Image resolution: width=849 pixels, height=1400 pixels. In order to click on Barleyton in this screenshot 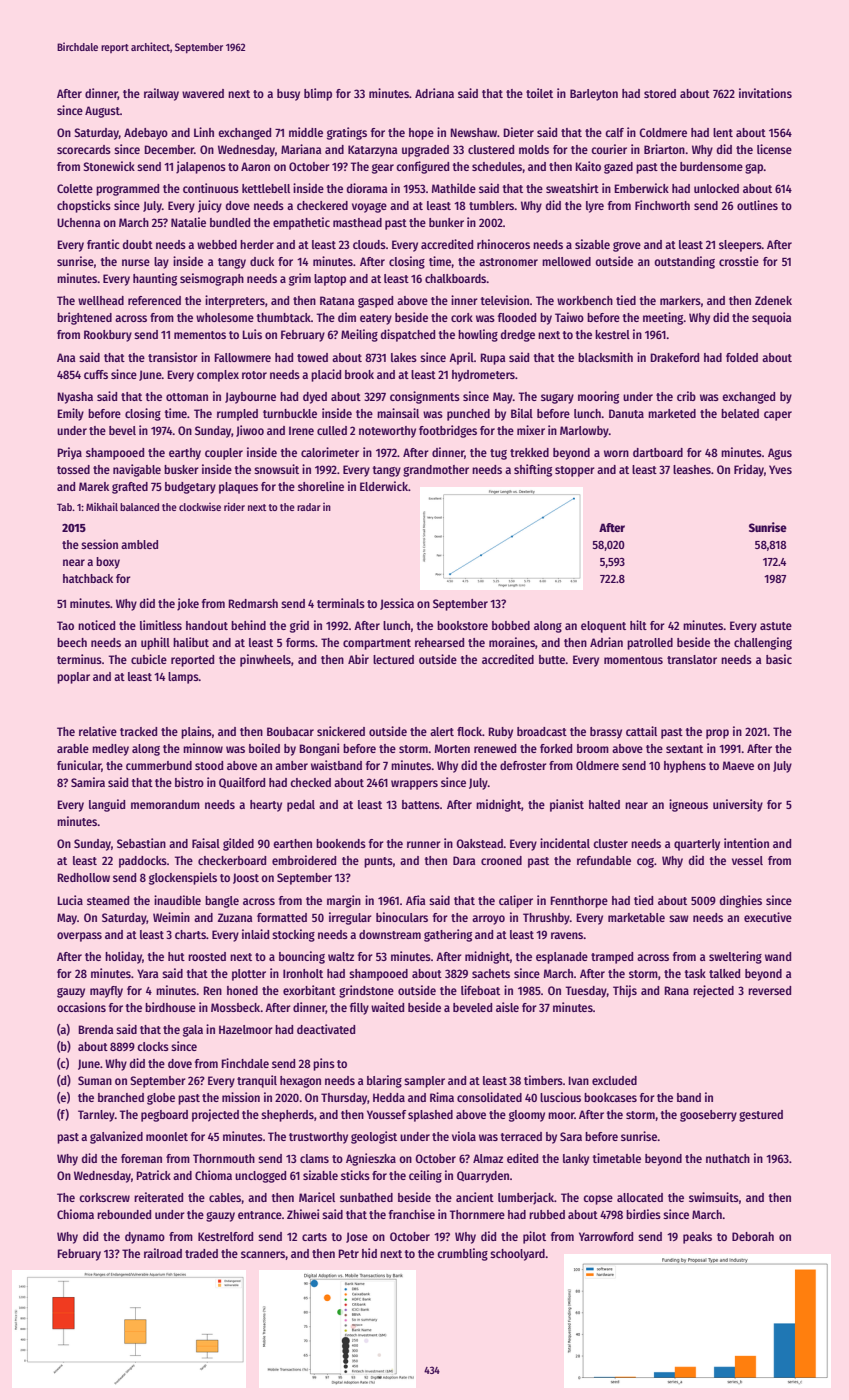, I will do `click(594, 95)`.
